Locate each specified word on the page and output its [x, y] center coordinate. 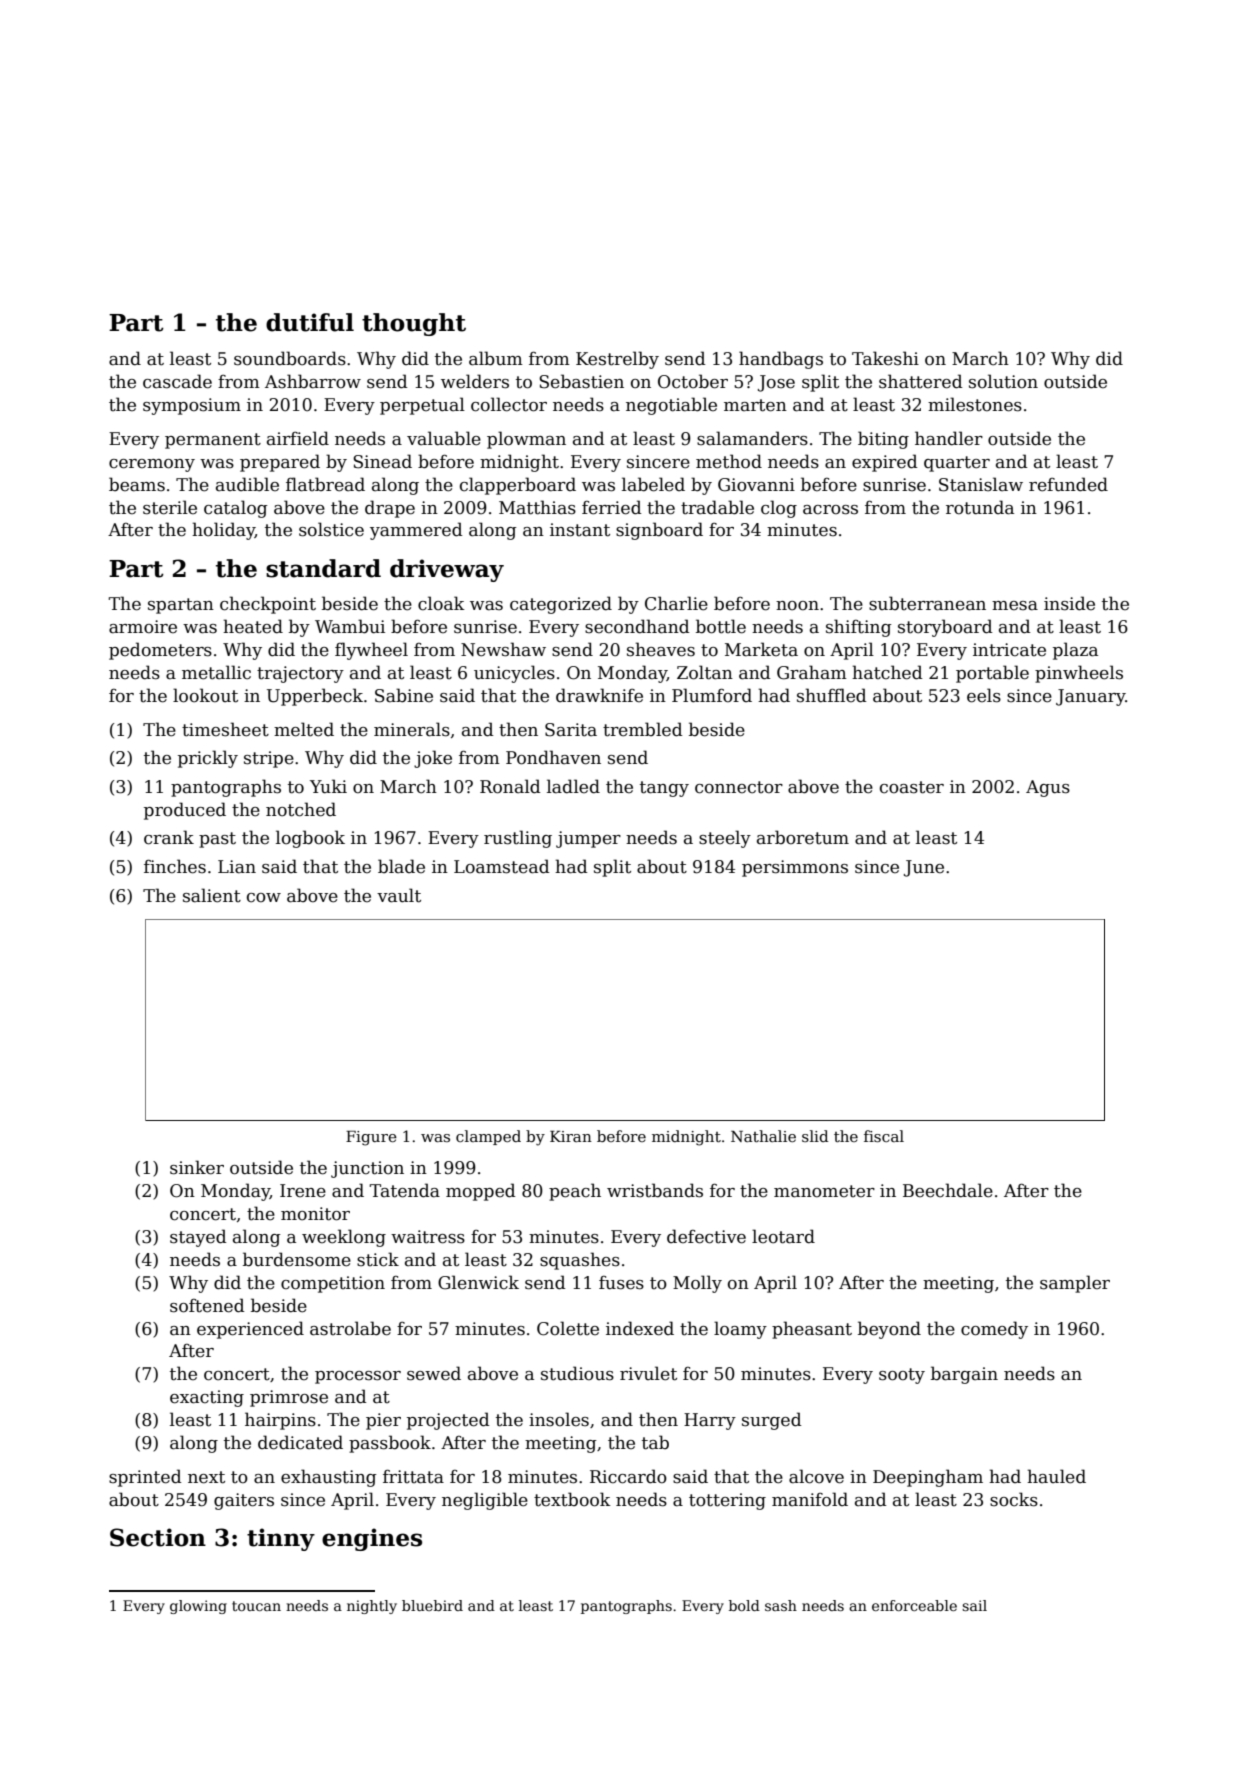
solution [1003, 381]
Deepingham [928, 1478]
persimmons [795, 868]
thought [414, 324]
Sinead [382, 461]
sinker [197, 1167]
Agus [1048, 788]
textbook [572, 1499]
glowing [198, 1607]
